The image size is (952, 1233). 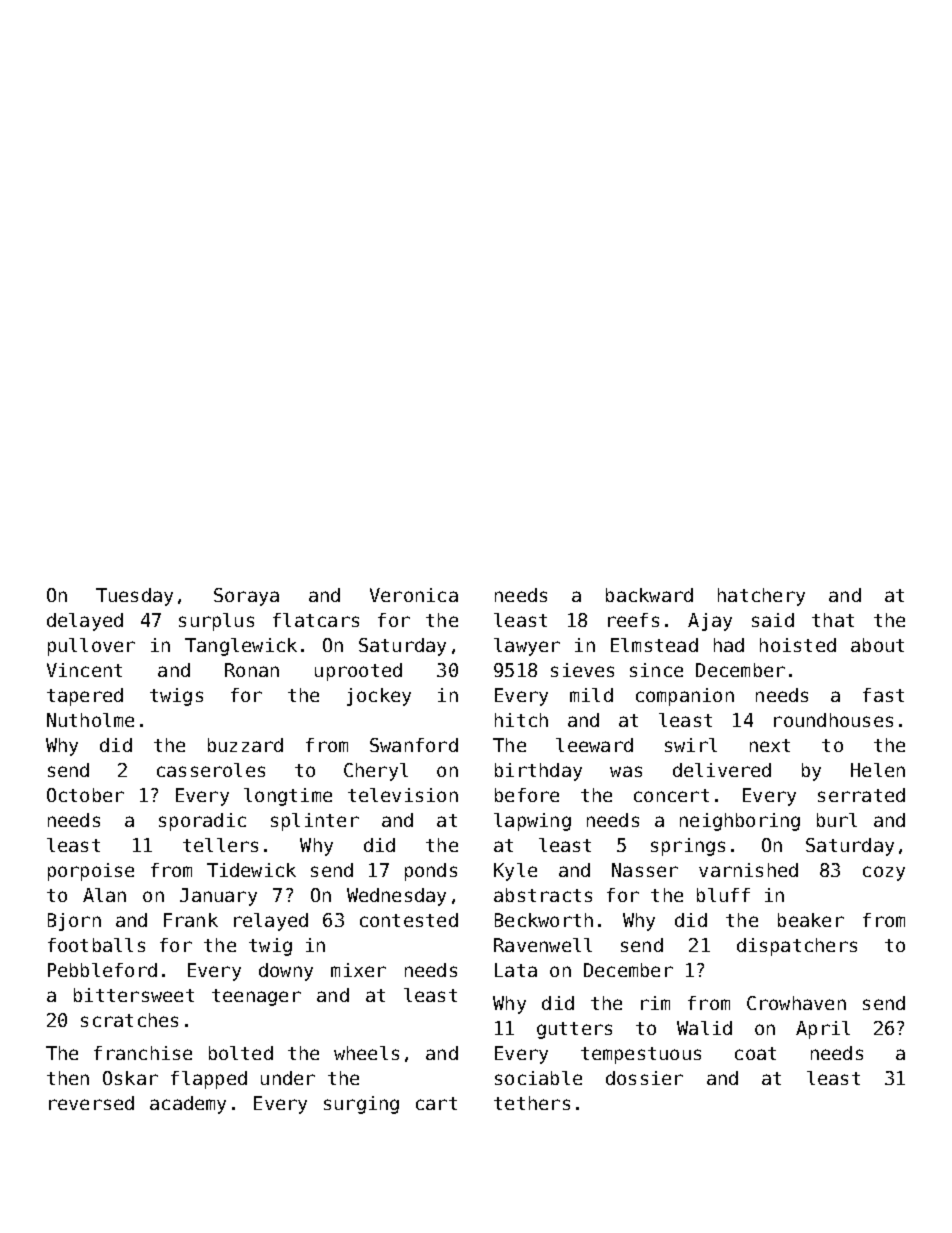 What do you see at coordinates (414, 595) in the screenshot?
I see `Veronica` at bounding box center [414, 595].
